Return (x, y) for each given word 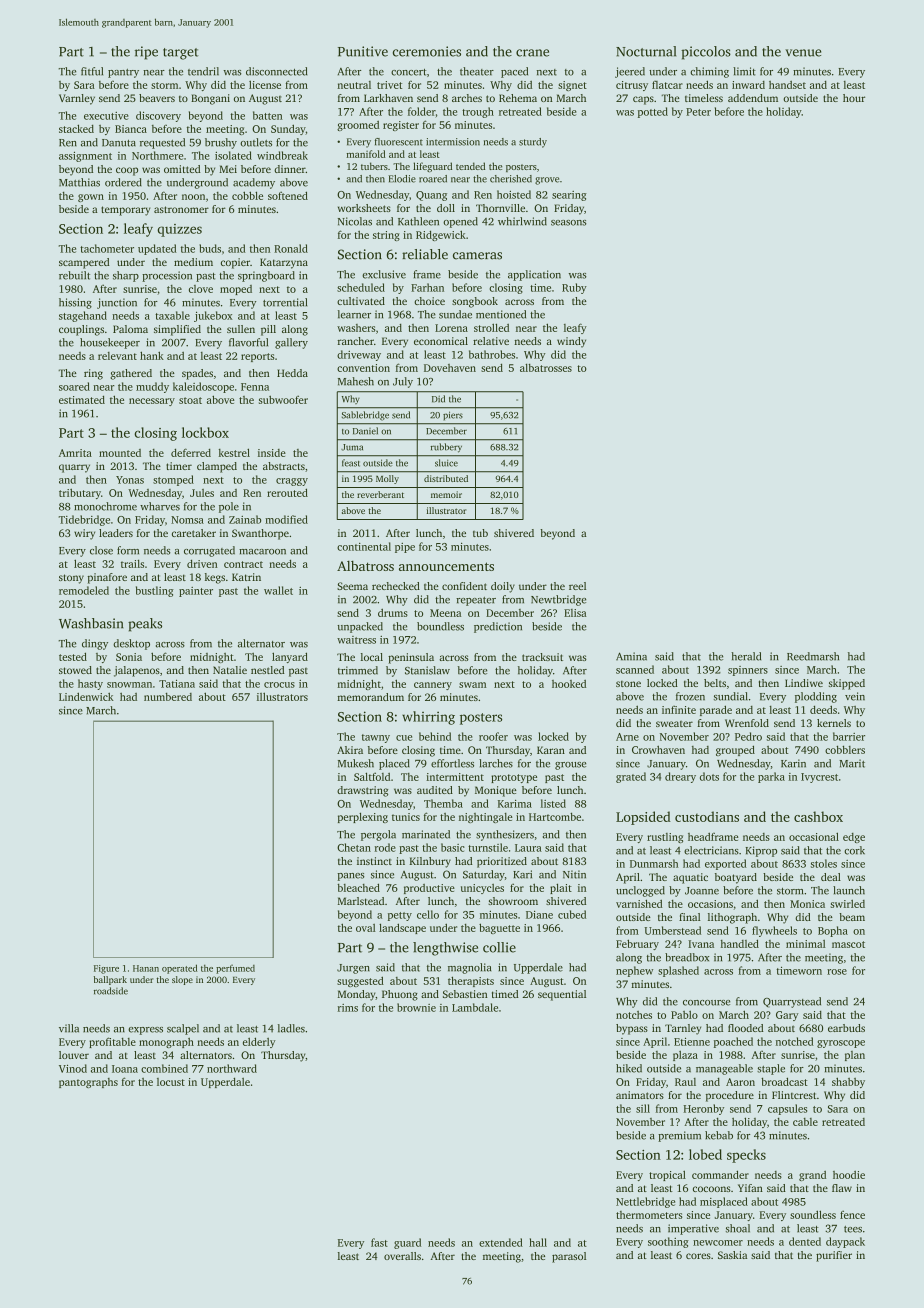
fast (379, 1242)
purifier (834, 1256)
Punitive (363, 51)
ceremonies (427, 51)
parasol (569, 1257)
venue (803, 53)
